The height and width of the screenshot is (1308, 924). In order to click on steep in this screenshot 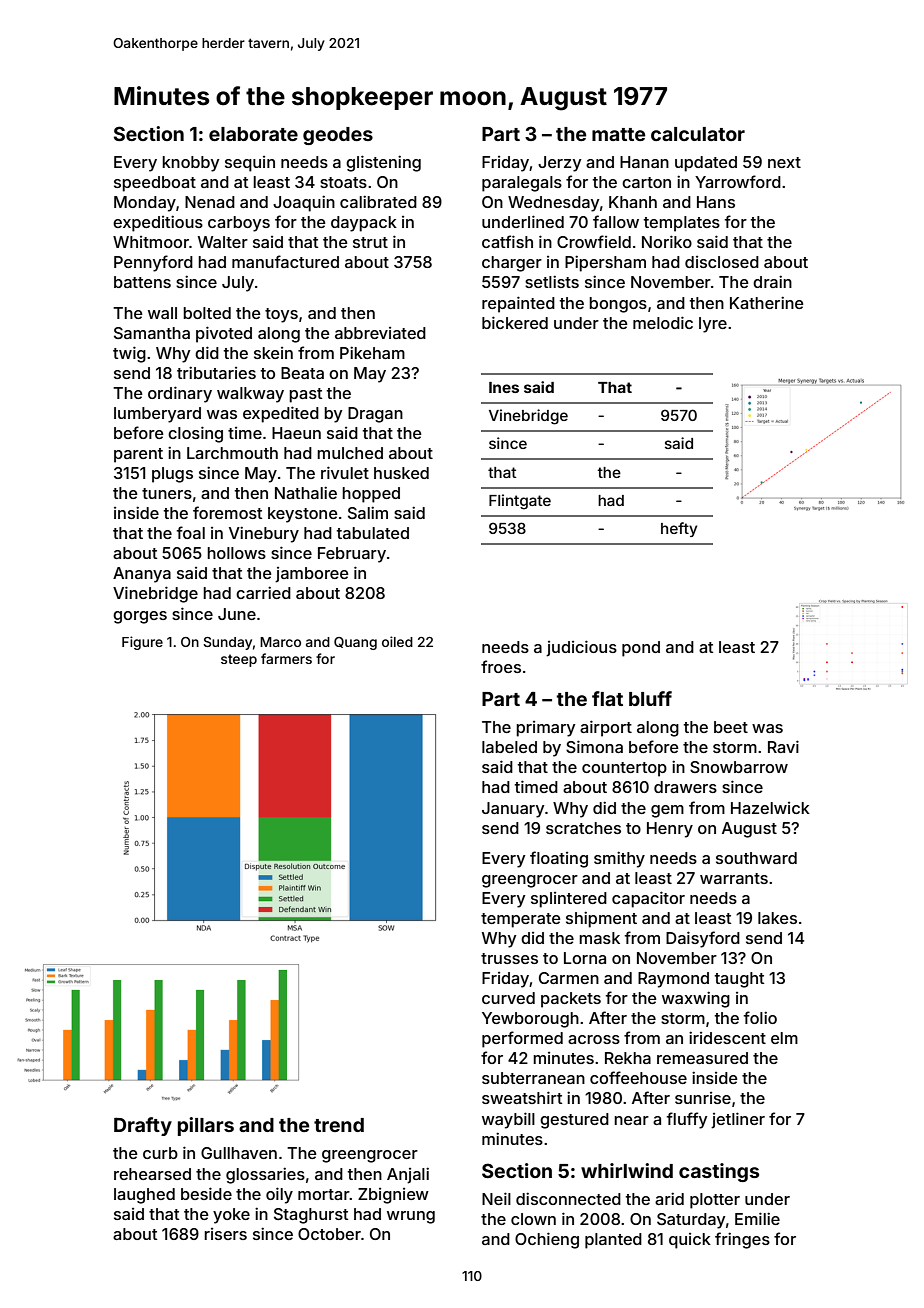, I will do `click(239, 660)`.
